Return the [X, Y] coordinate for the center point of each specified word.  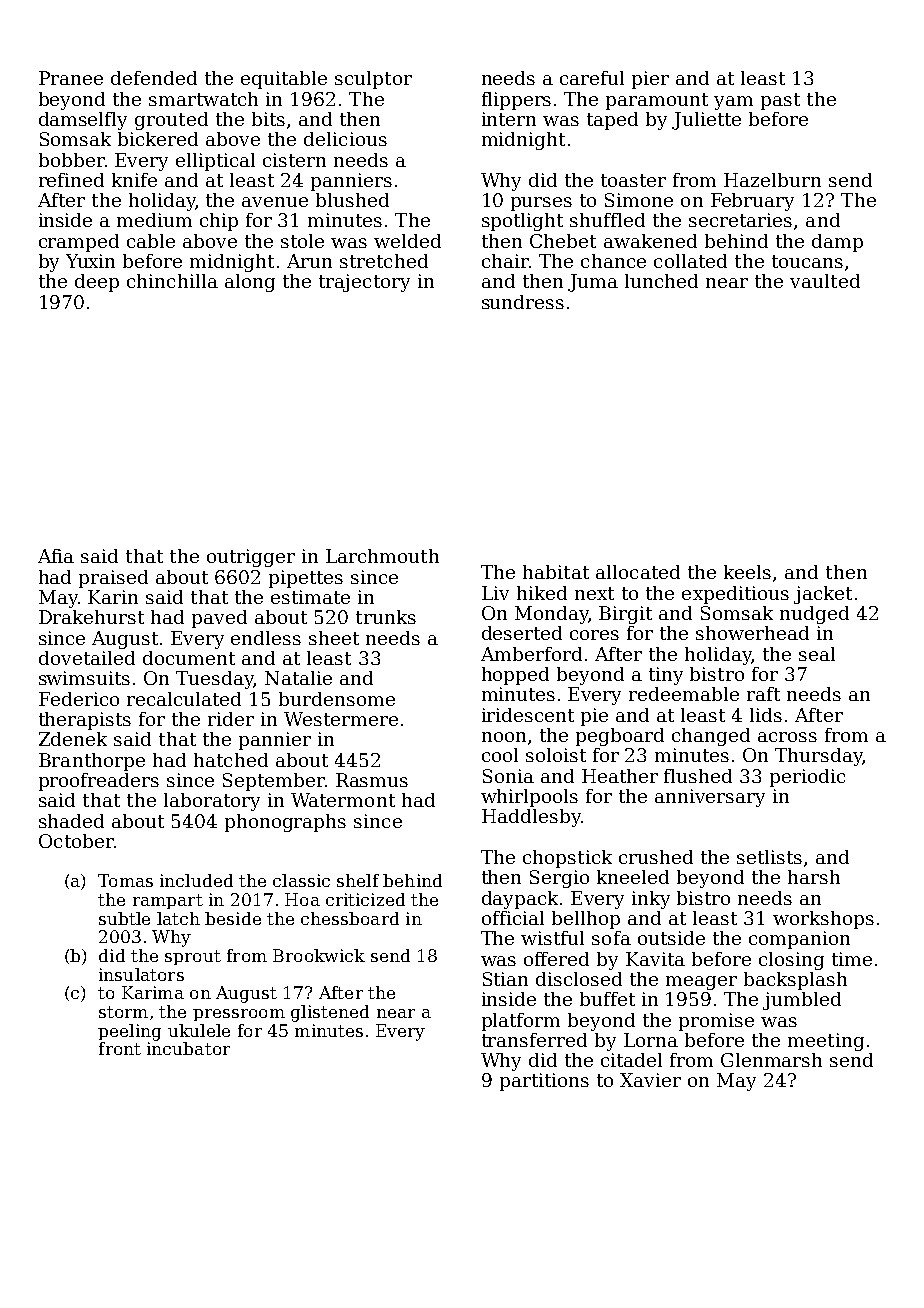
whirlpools [529, 798]
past [780, 101]
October [76, 841]
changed [711, 737]
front [120, 1048]
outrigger [251, 558]
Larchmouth [382, 556]
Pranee [71, 78]
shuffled [607, 220]
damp [837, 243]
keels [747, 572]
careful [592, 78]
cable [151, 241]
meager [701, 983]
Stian [505, 979]
